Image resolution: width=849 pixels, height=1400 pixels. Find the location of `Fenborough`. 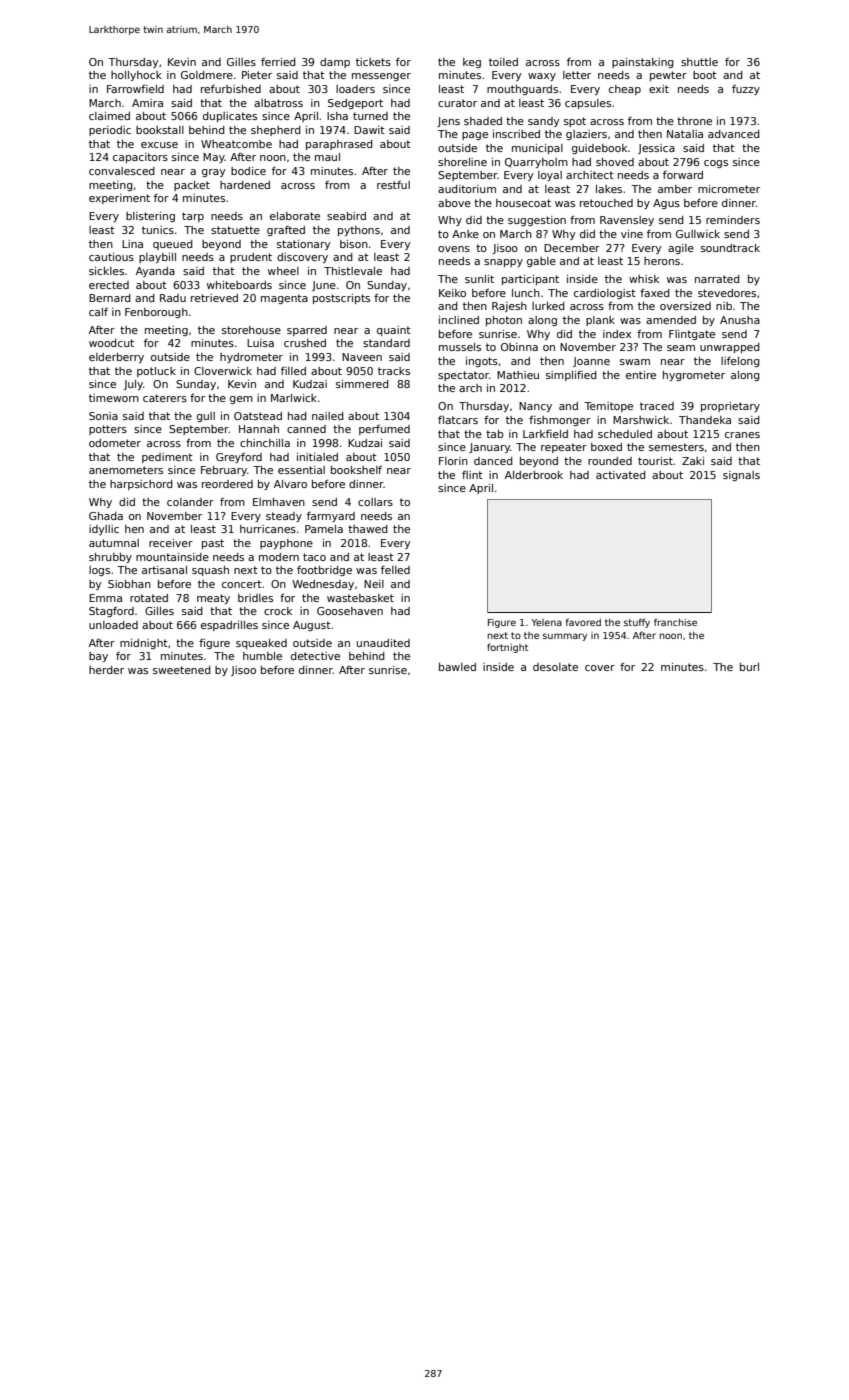

Fenborough is located at coordinates (156, 313).
